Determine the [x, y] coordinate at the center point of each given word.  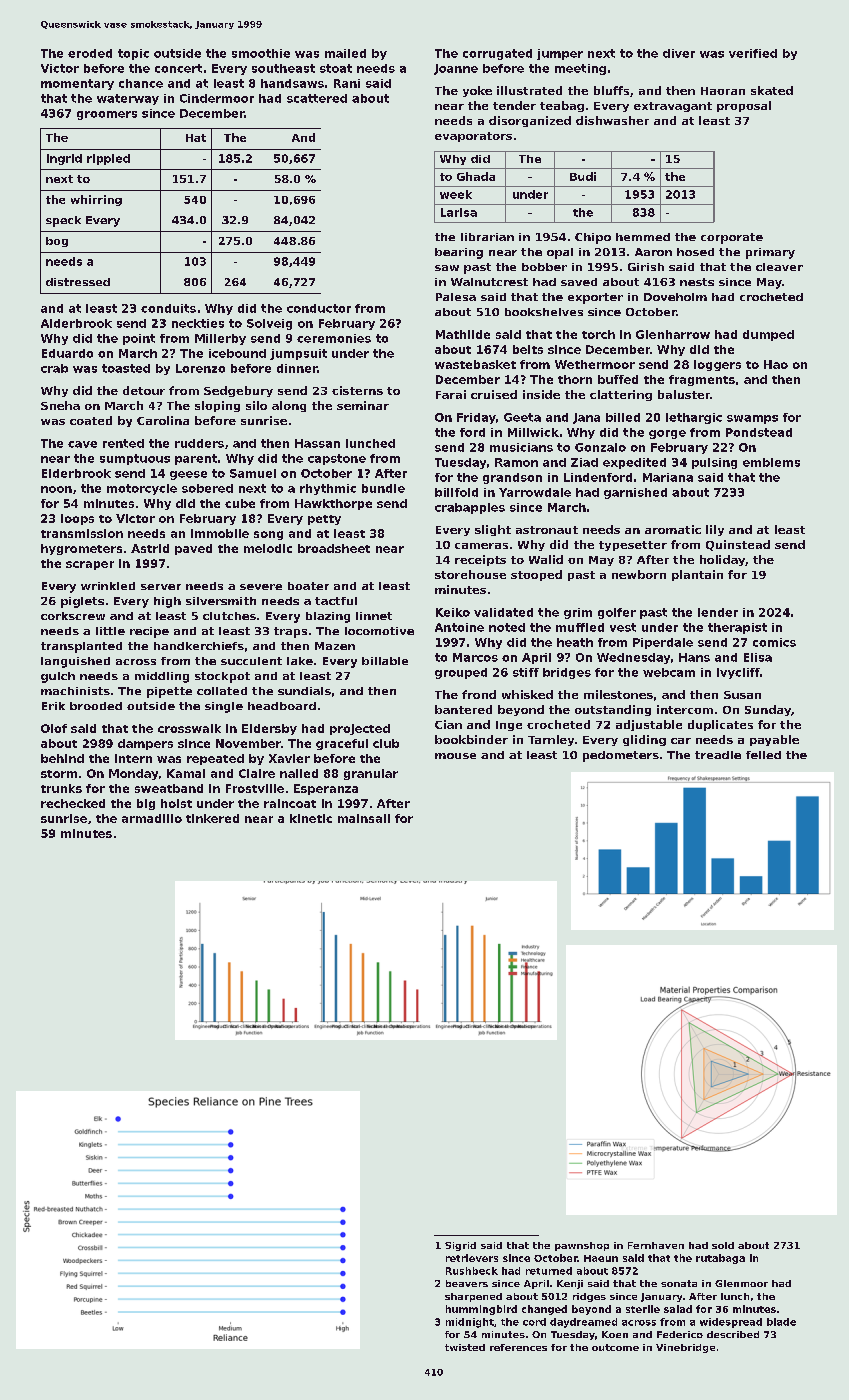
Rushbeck [472, 1271]
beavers [467, 1283]
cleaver [779, 267]
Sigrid [460, 1246]
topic [133, 54]
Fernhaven [656, 1245]
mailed [345, 53]
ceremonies [334, 338]
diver [679, 53]
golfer [617, 613]
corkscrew [73, 616]
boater [308, 586]
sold [723, 1245]
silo [256, 405]
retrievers [472, 1258]
